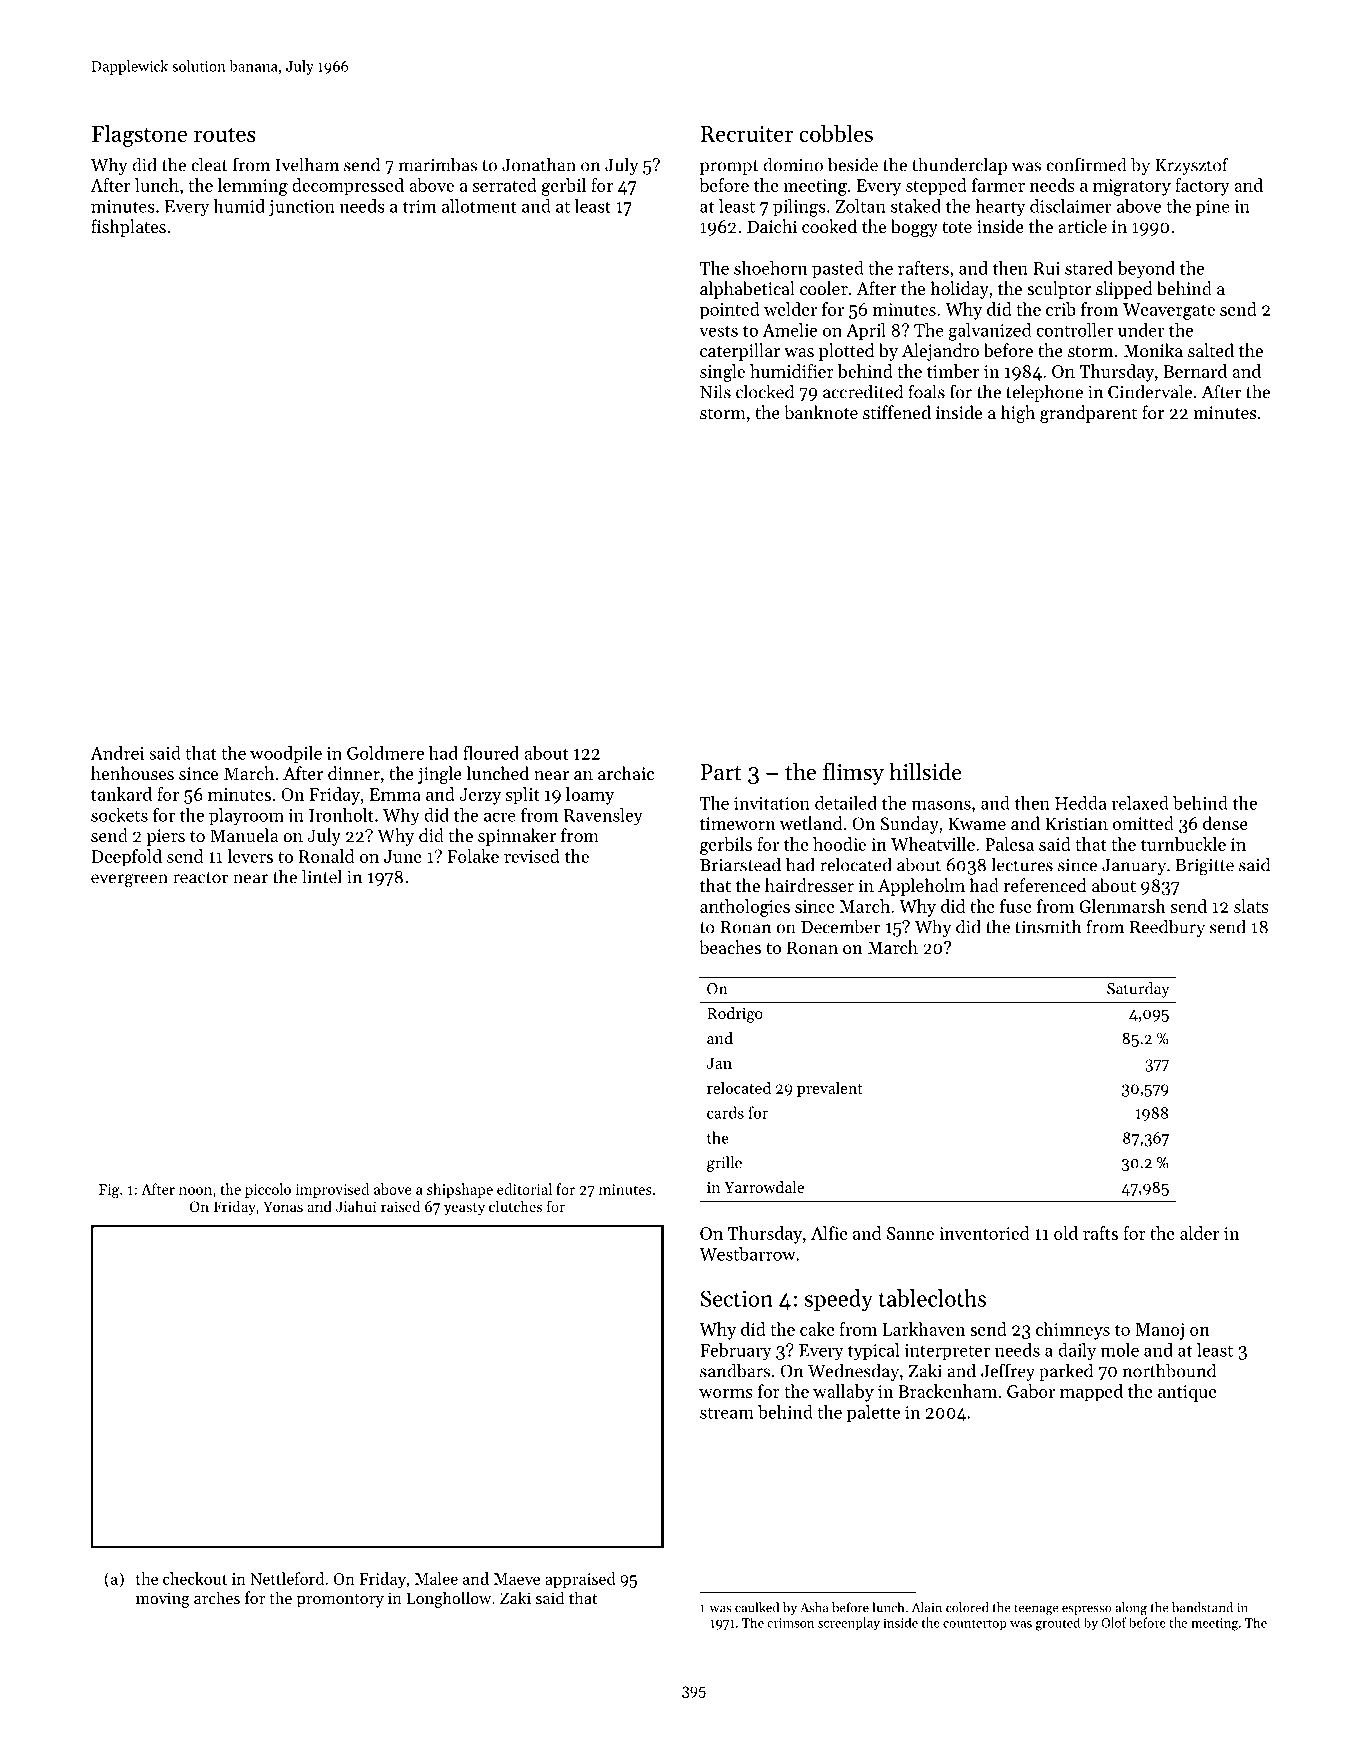  I want to click on Andrei, so click(117, 753).
